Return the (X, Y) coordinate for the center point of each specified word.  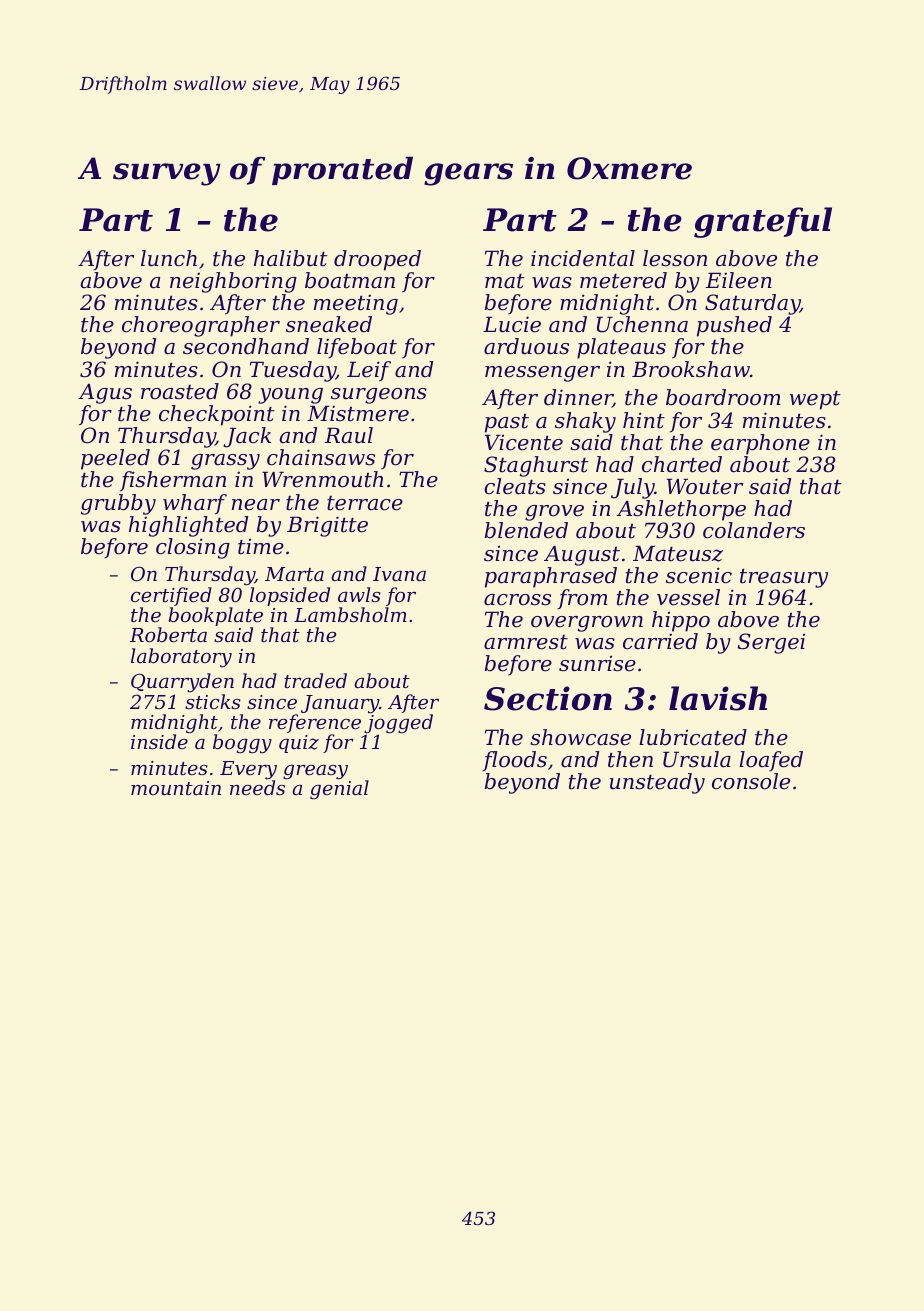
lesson (675, 258)
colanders (754, 530)
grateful (763, 222)
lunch (169, 258)
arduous (526, 346)
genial (339, 790)
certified (171, 596)
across (517, 600)
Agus (105, 394)
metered (623, 280)
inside (159, 742)
